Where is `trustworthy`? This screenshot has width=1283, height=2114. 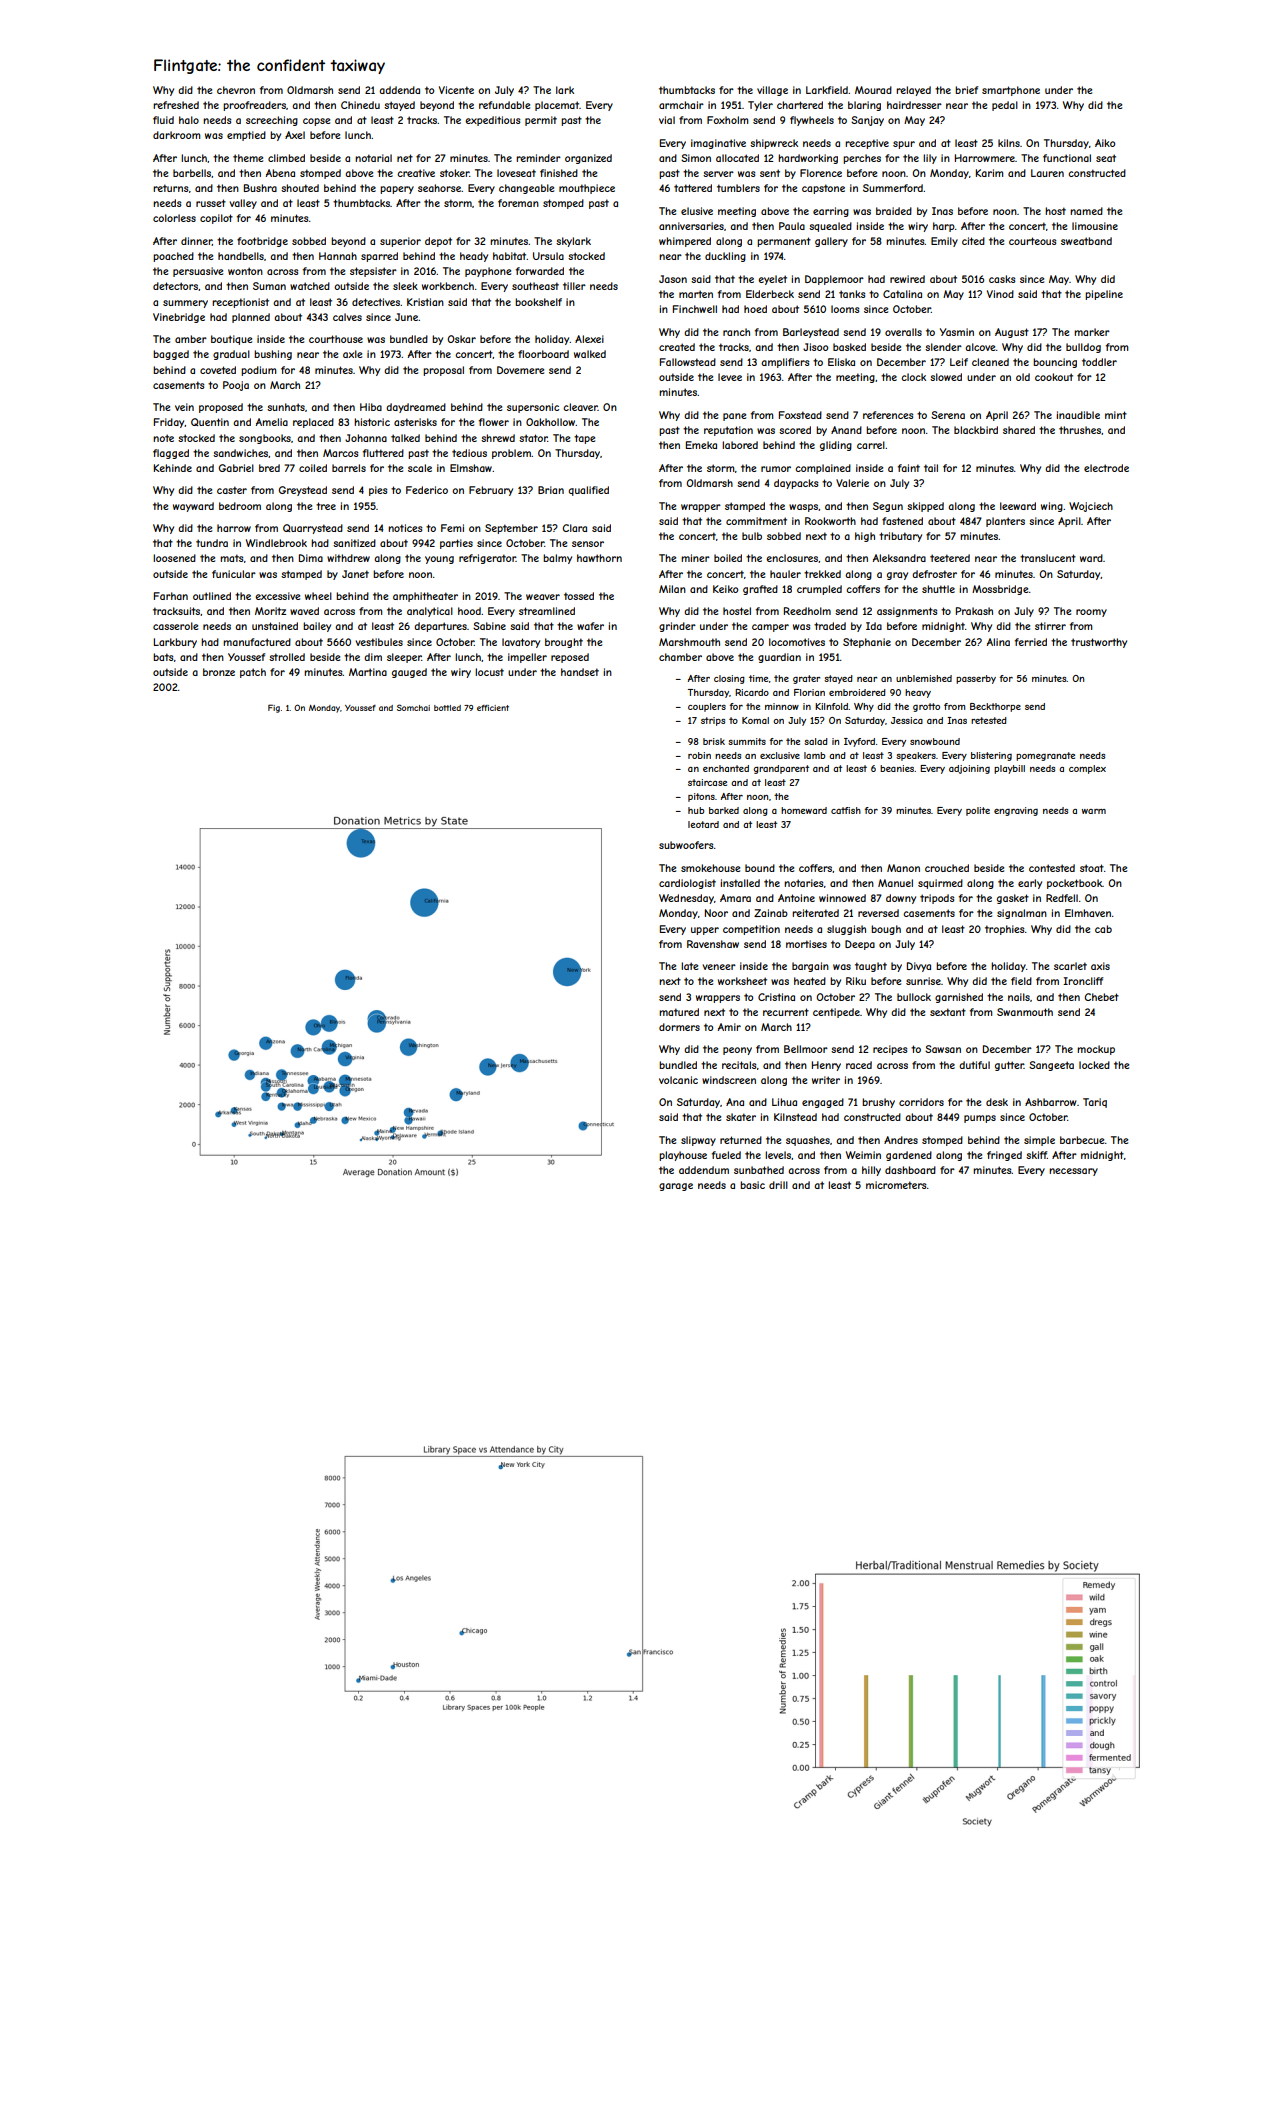 trustworthy is located at coordinates (1099, 643).
